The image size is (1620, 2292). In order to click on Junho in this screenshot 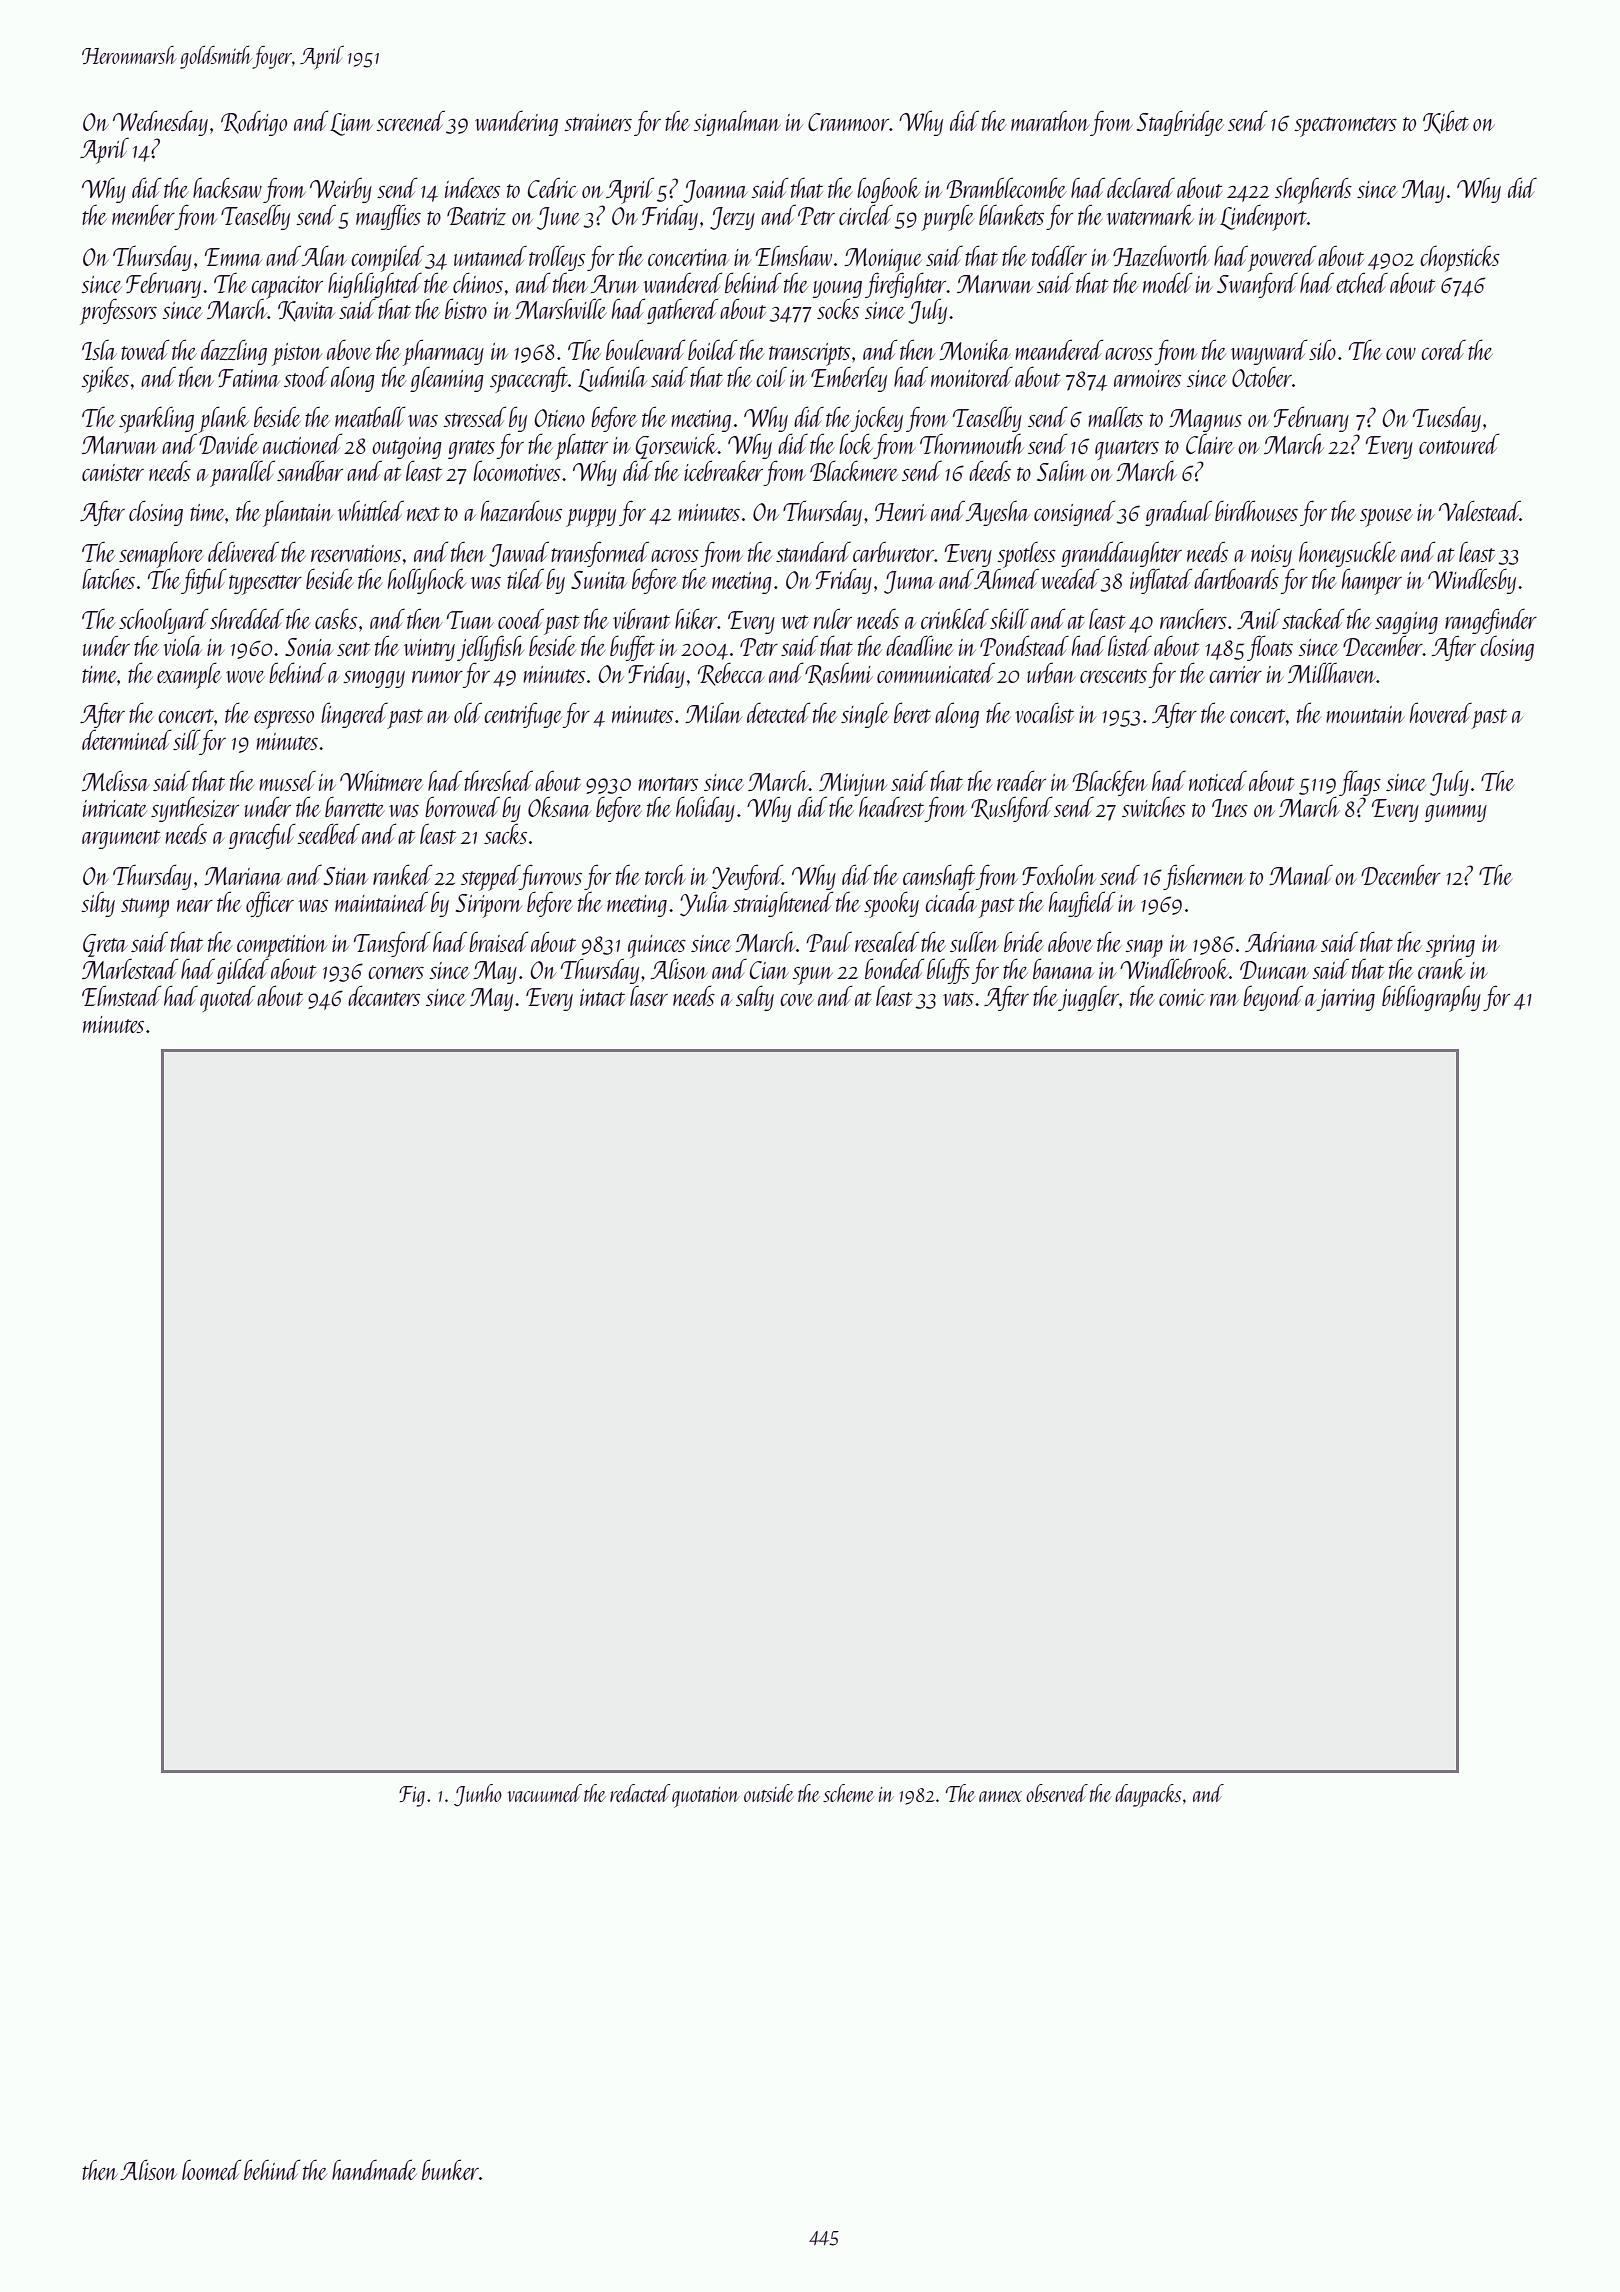, I will do `click(478, 1795)`.
